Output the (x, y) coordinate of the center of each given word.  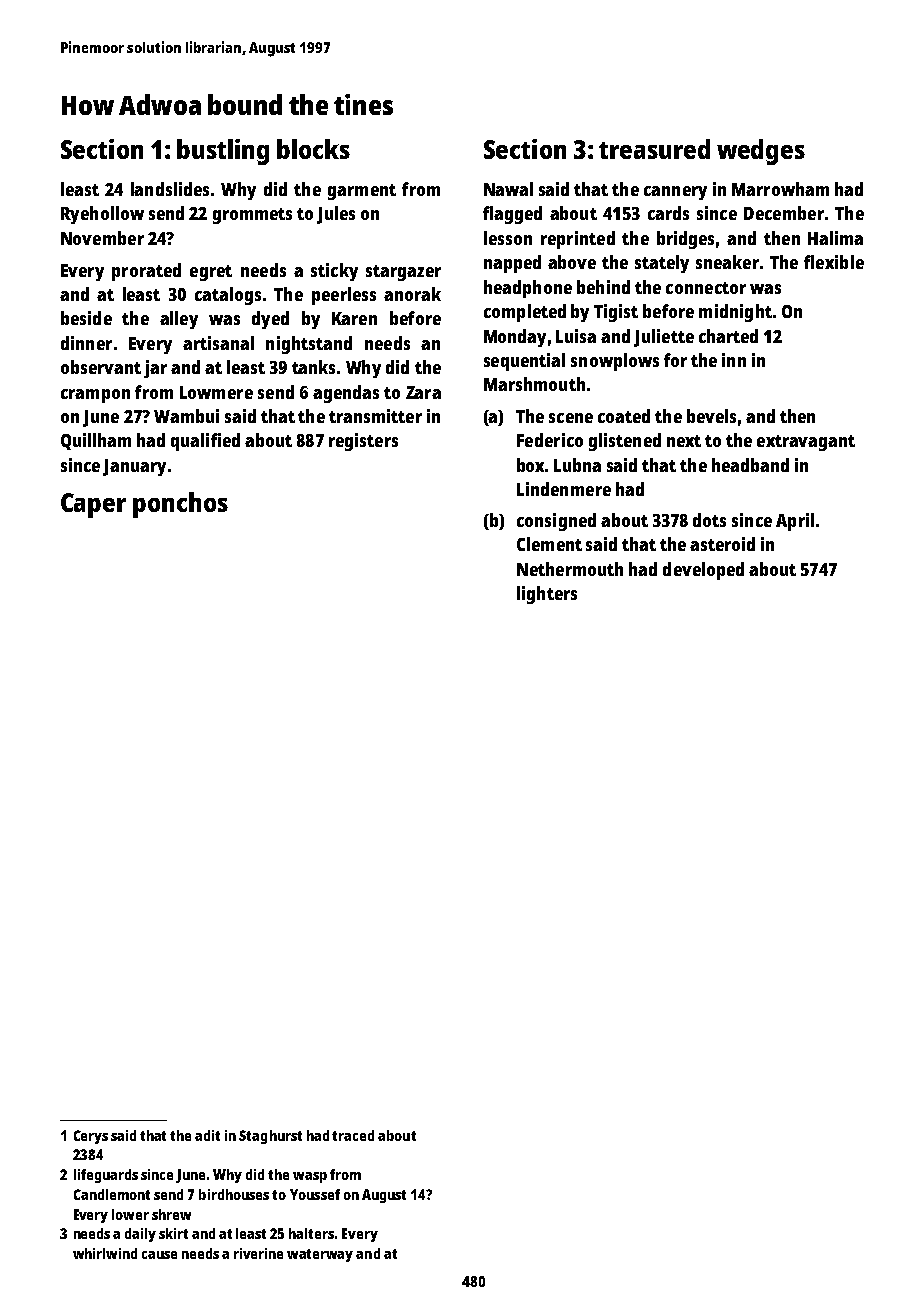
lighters (547, 595)
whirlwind (105, 1253)
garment (362, 192)
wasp (310, 1177)
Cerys (91, 1137)
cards (668, 213)
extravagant (806, 443)
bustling (223, 152)
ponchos (180, 505)
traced (353, 1135)
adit (207, 1135)
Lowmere (216, 392)
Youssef (315, 1194)
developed (703, 571)
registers (363, 442)
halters (311, 1233)
